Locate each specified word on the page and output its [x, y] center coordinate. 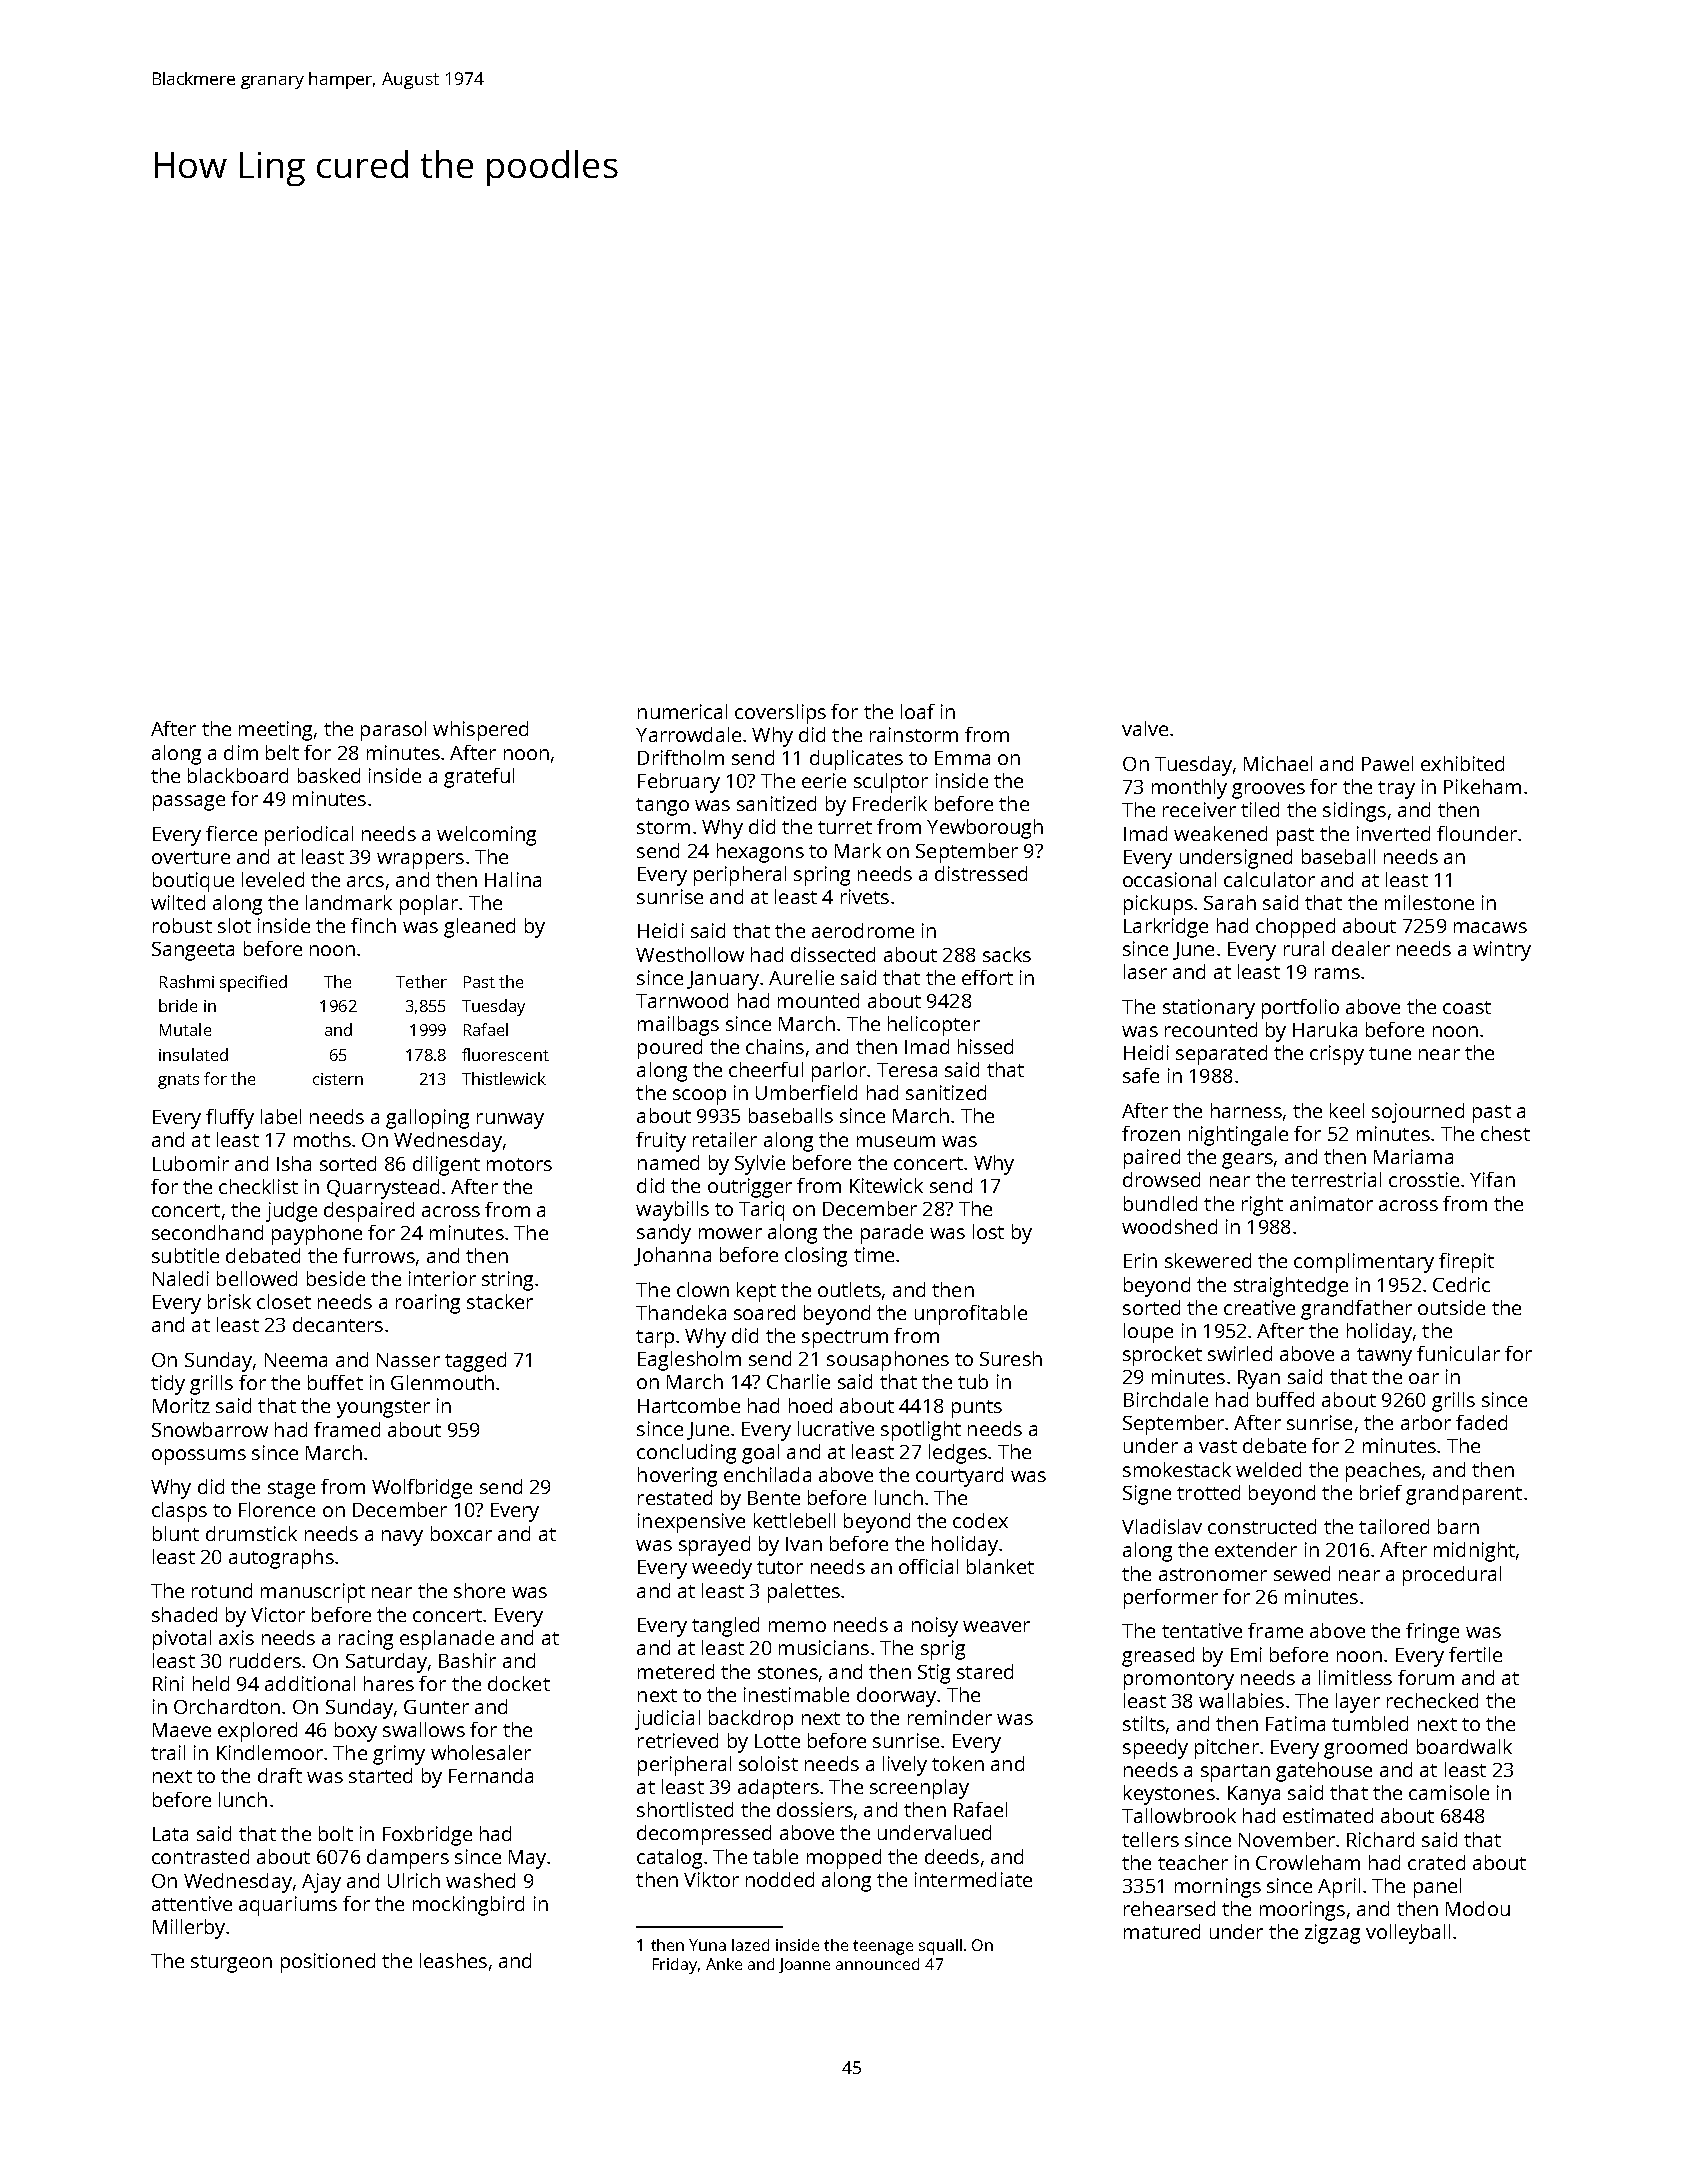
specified [253, 983]
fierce [231, 833]
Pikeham [1482, 786]
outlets [849, 1289]
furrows [379, 1255]
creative [1259, 1307]
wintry [1502, 951]
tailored [1394, 1526]
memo [797, 1626]
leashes [453, 1960]
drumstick [251, 1533]
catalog [669, 1859]
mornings [1218, 1888]
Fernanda [491, 1775]
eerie [824, 780]
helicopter [934, 1026]
